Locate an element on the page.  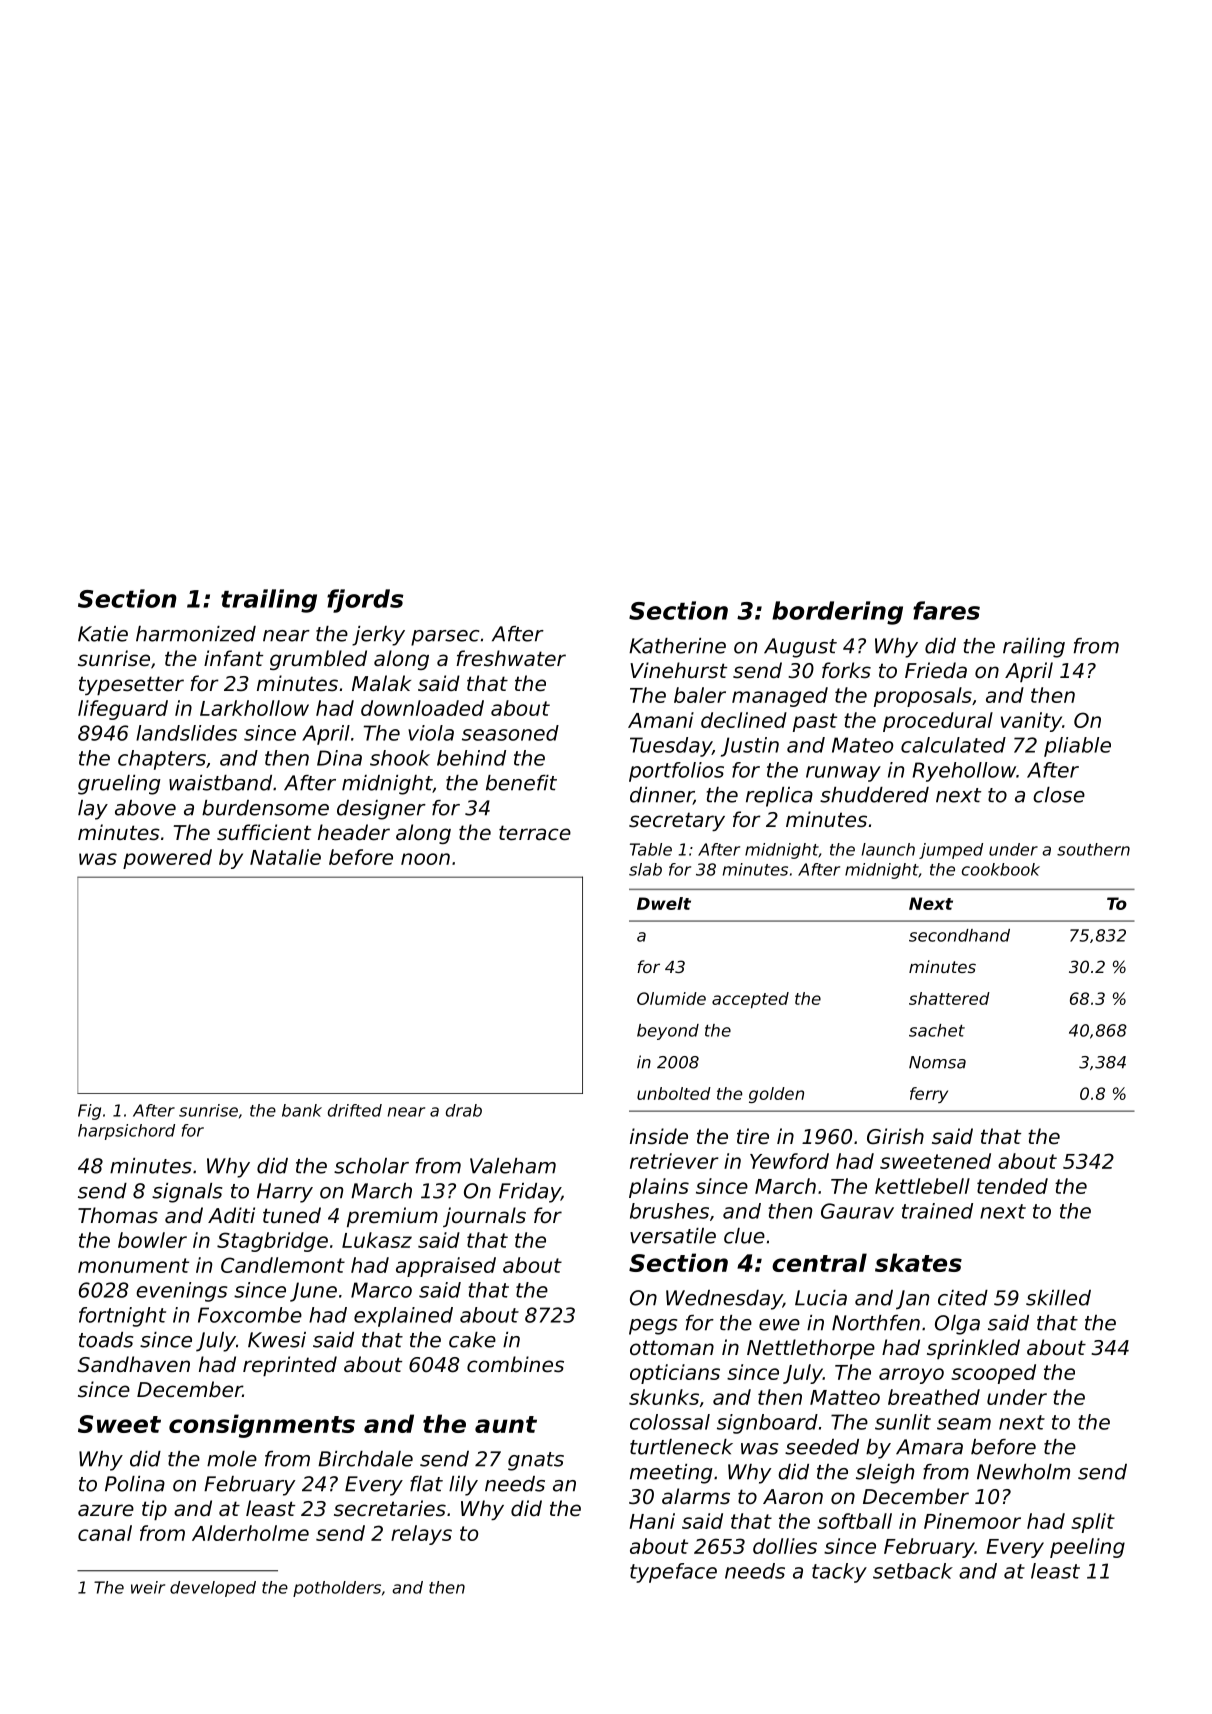
Dina is located at coordinates (339, 758).
